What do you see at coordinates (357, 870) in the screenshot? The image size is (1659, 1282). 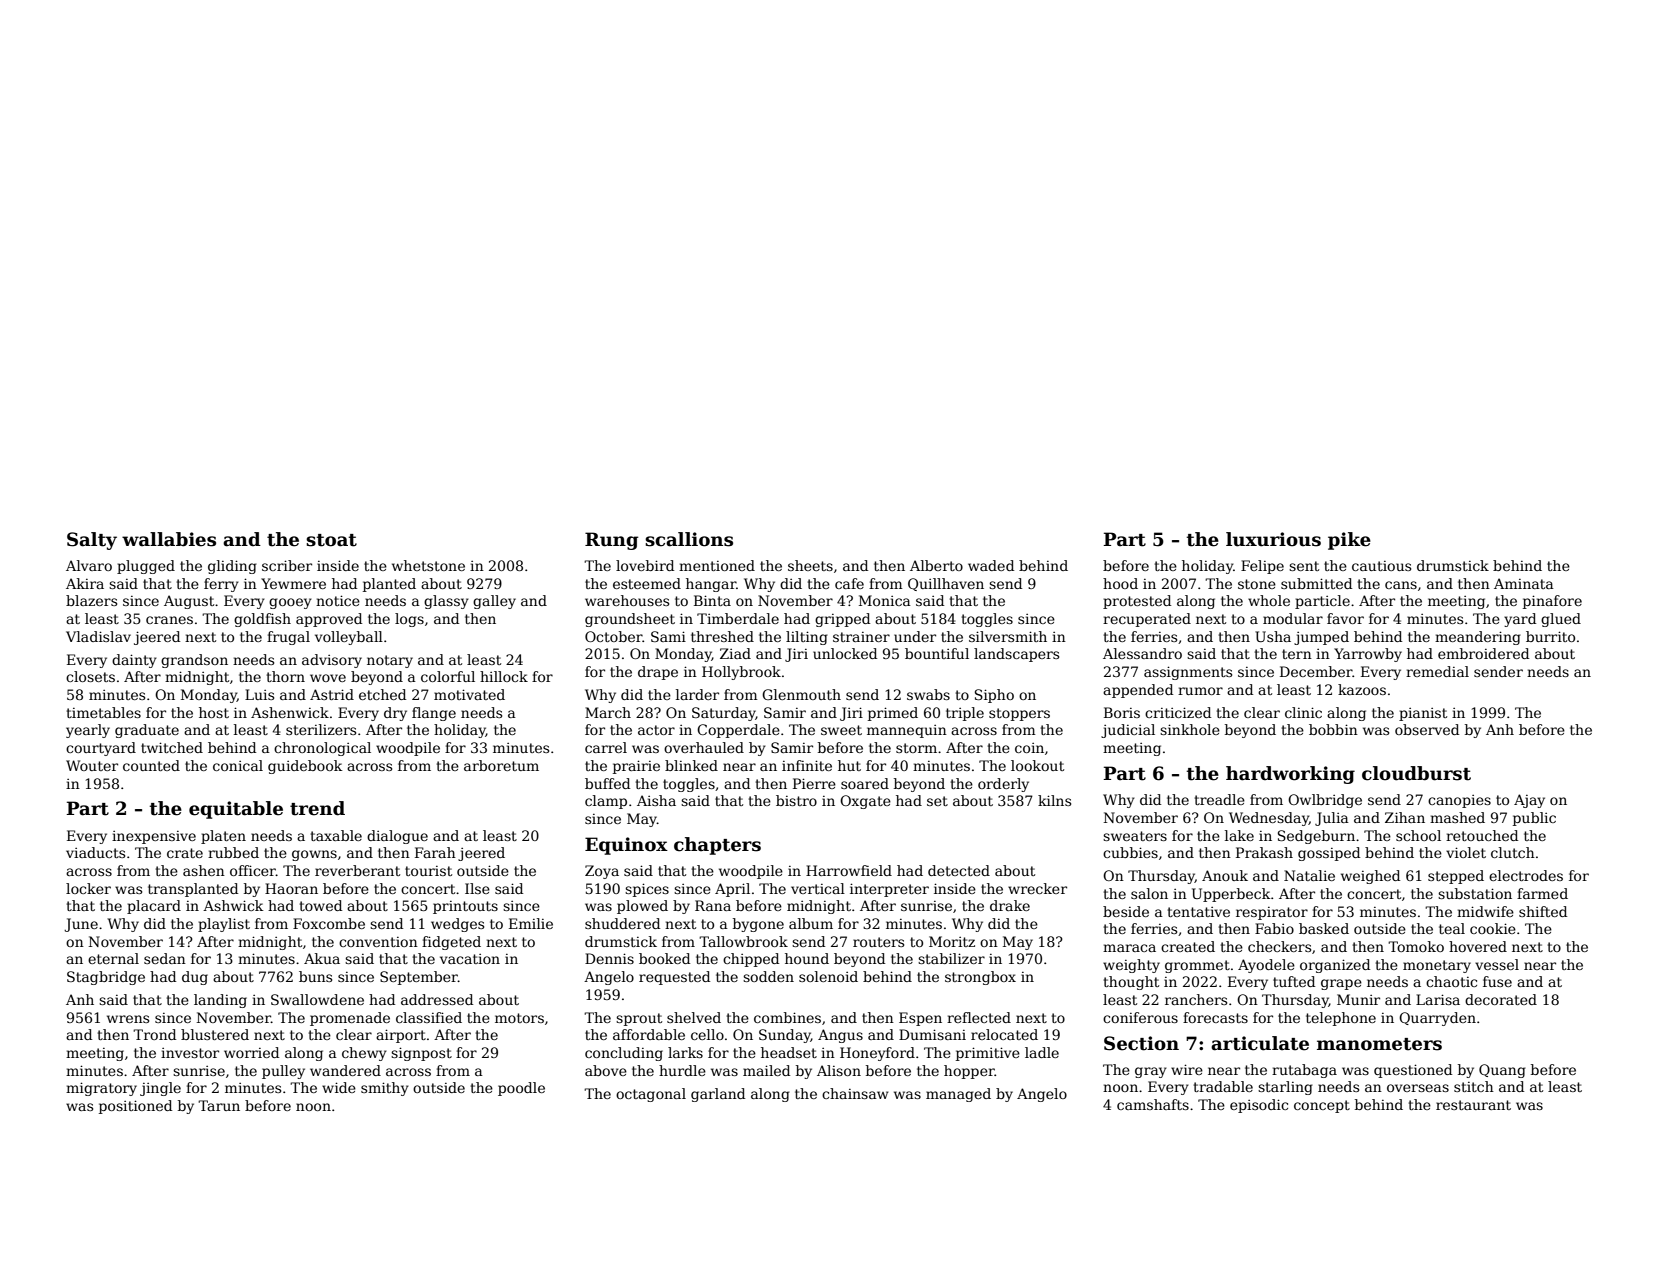 I see `reverberant` at bounding box center [357, 870].
